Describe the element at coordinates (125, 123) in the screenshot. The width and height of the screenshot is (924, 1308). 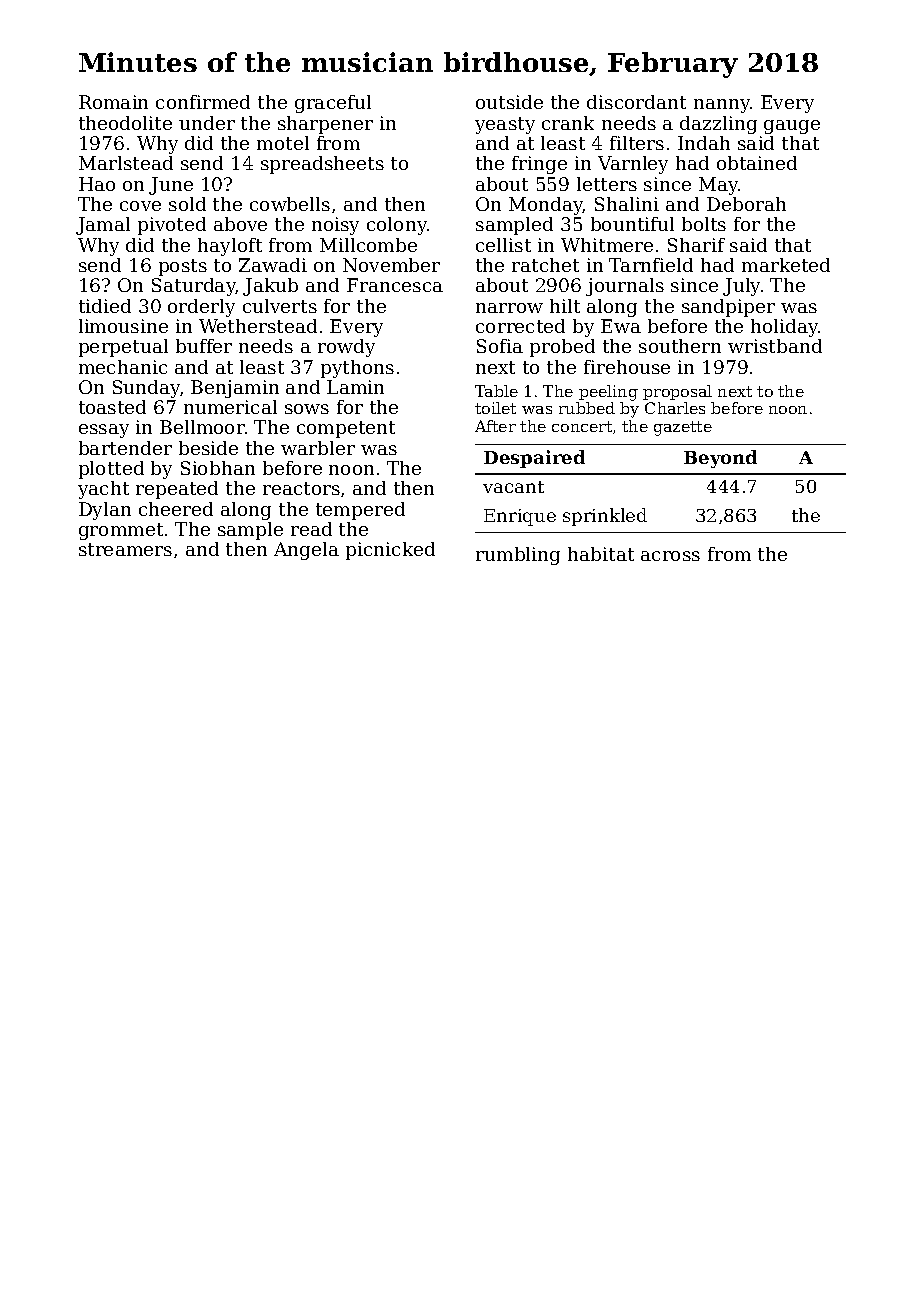
I see `theodolite` at that location.
